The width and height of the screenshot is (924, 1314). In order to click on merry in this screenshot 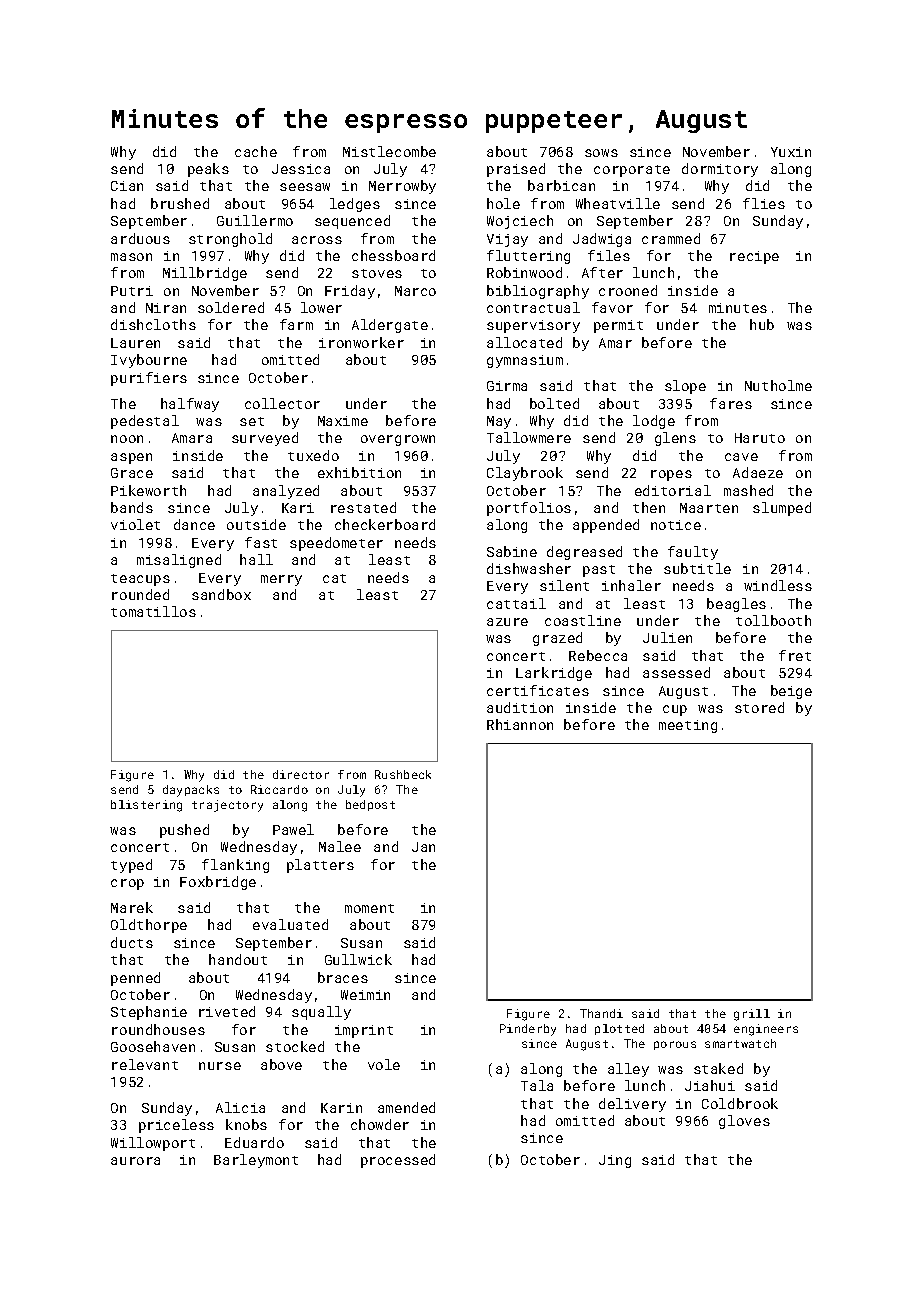, I will do `click(281, 580)`.
